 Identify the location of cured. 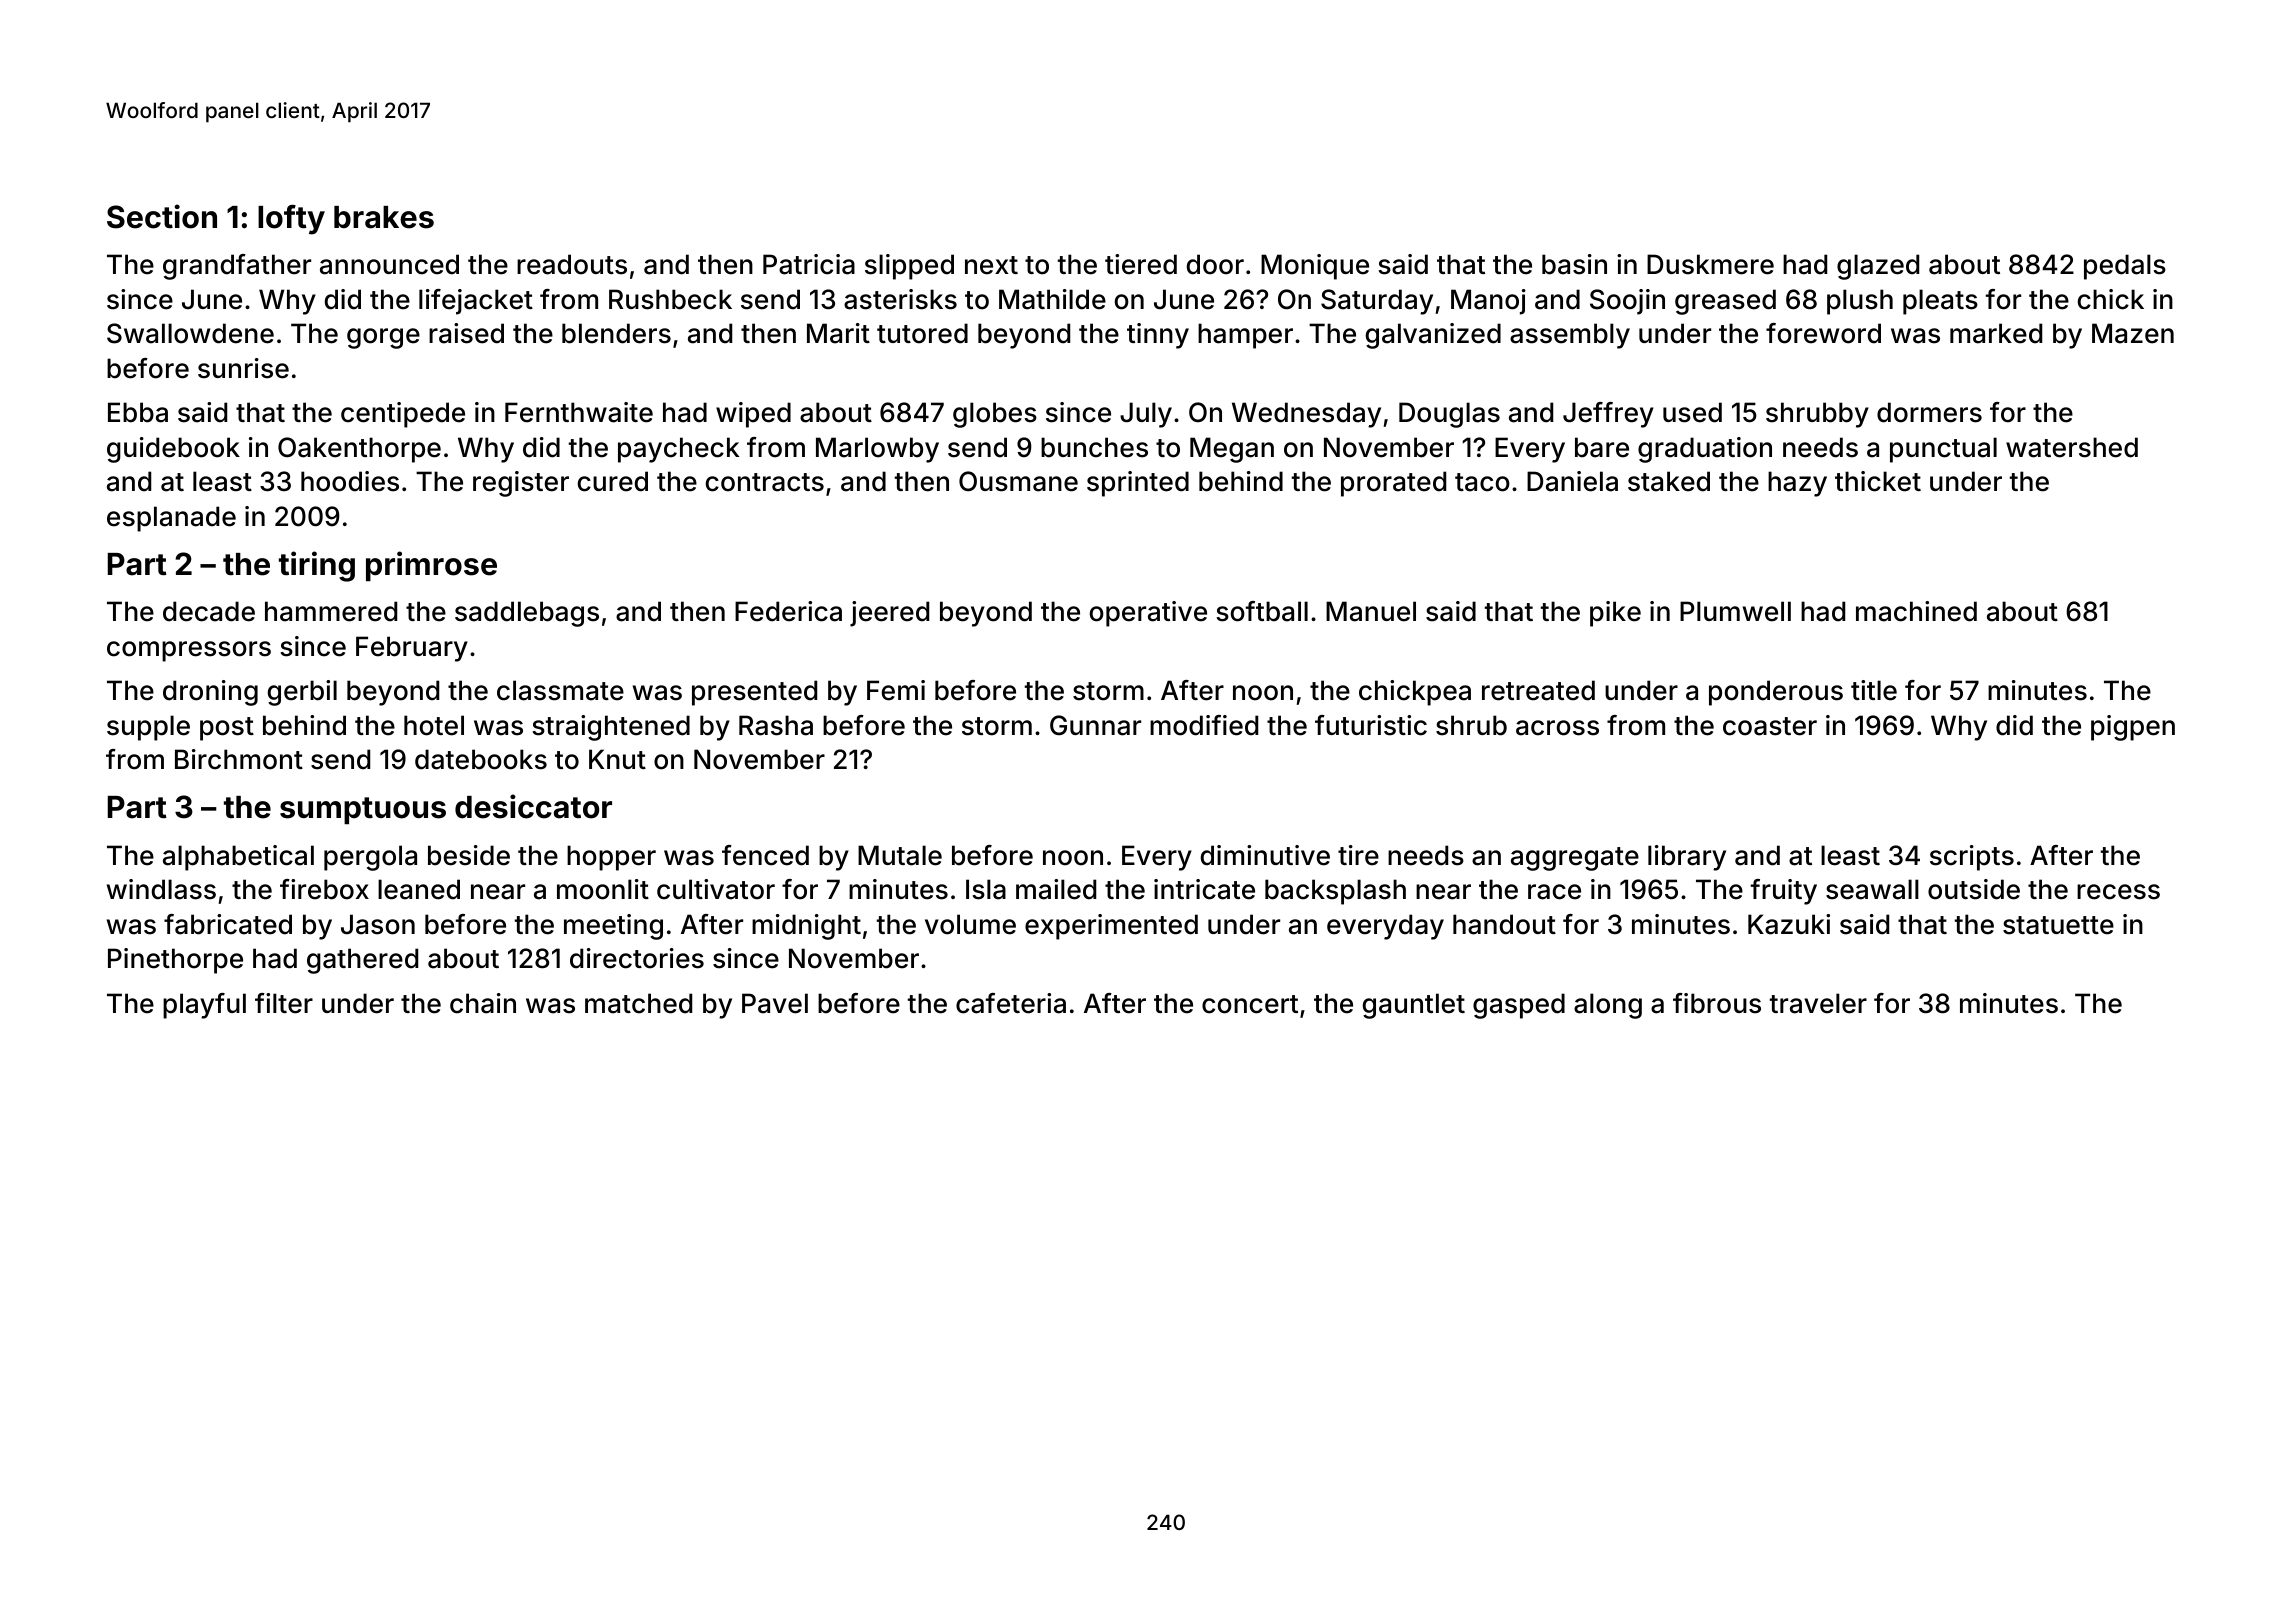
(613, 481).
